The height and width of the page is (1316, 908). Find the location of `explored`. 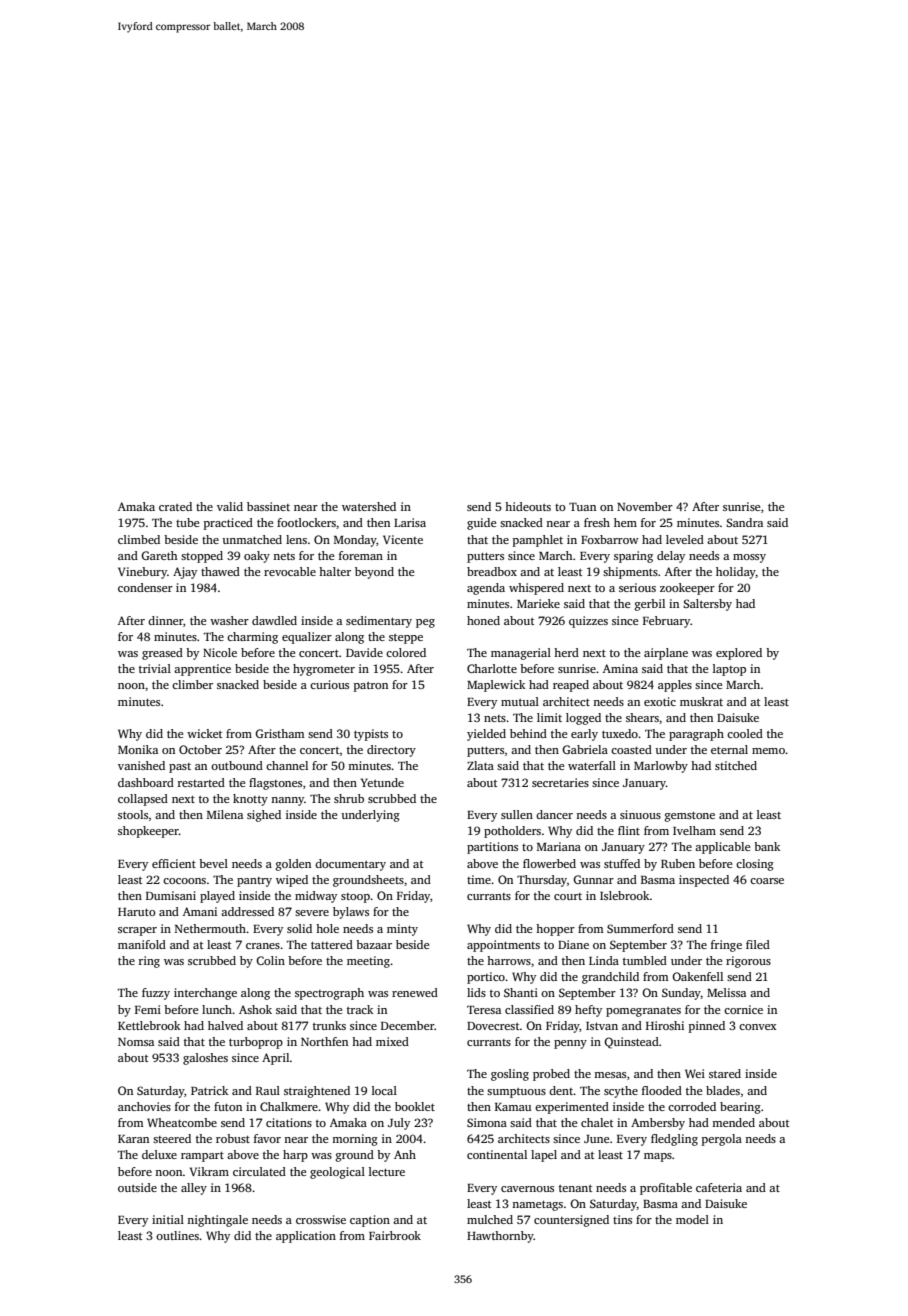

explored is located at coordinates (739, 654).
